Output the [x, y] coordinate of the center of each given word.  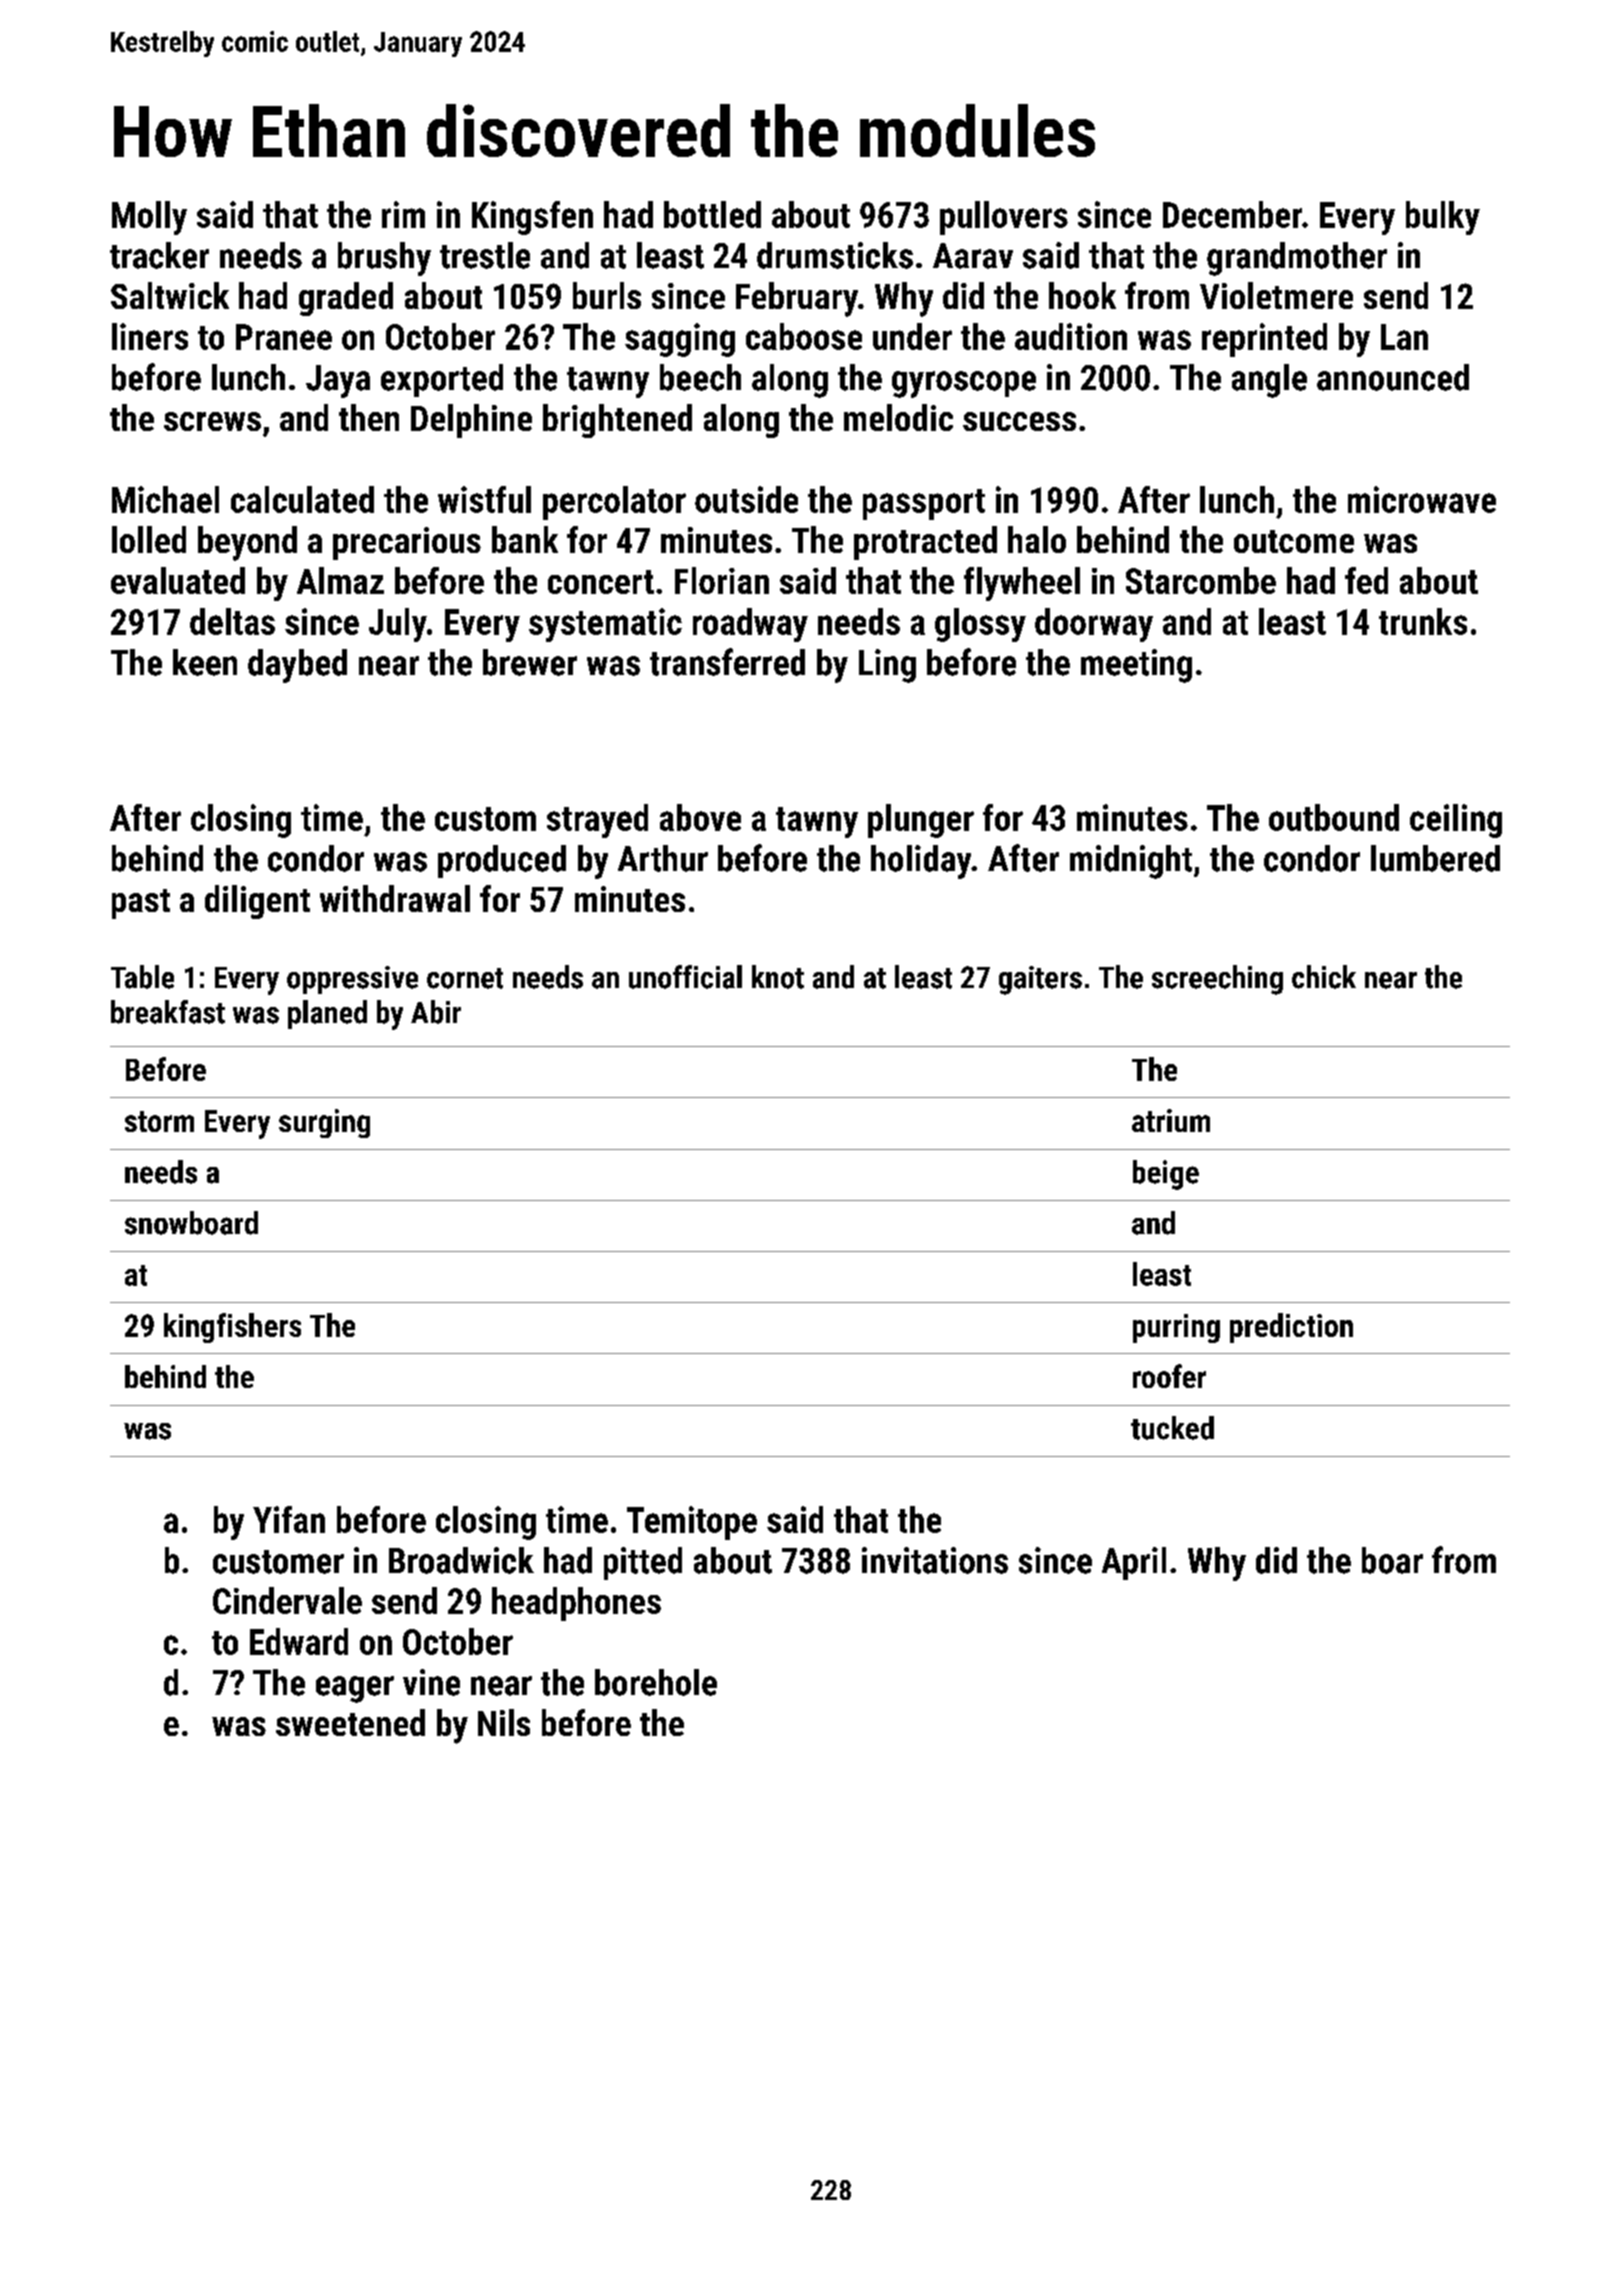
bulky [1443, 218]
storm [159, 1121]
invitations [935, 1560]
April [1134, 1563]
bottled [712, 214]
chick [1324, 977]
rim [403, 214]
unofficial [685, 977]
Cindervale [287, 1600]
